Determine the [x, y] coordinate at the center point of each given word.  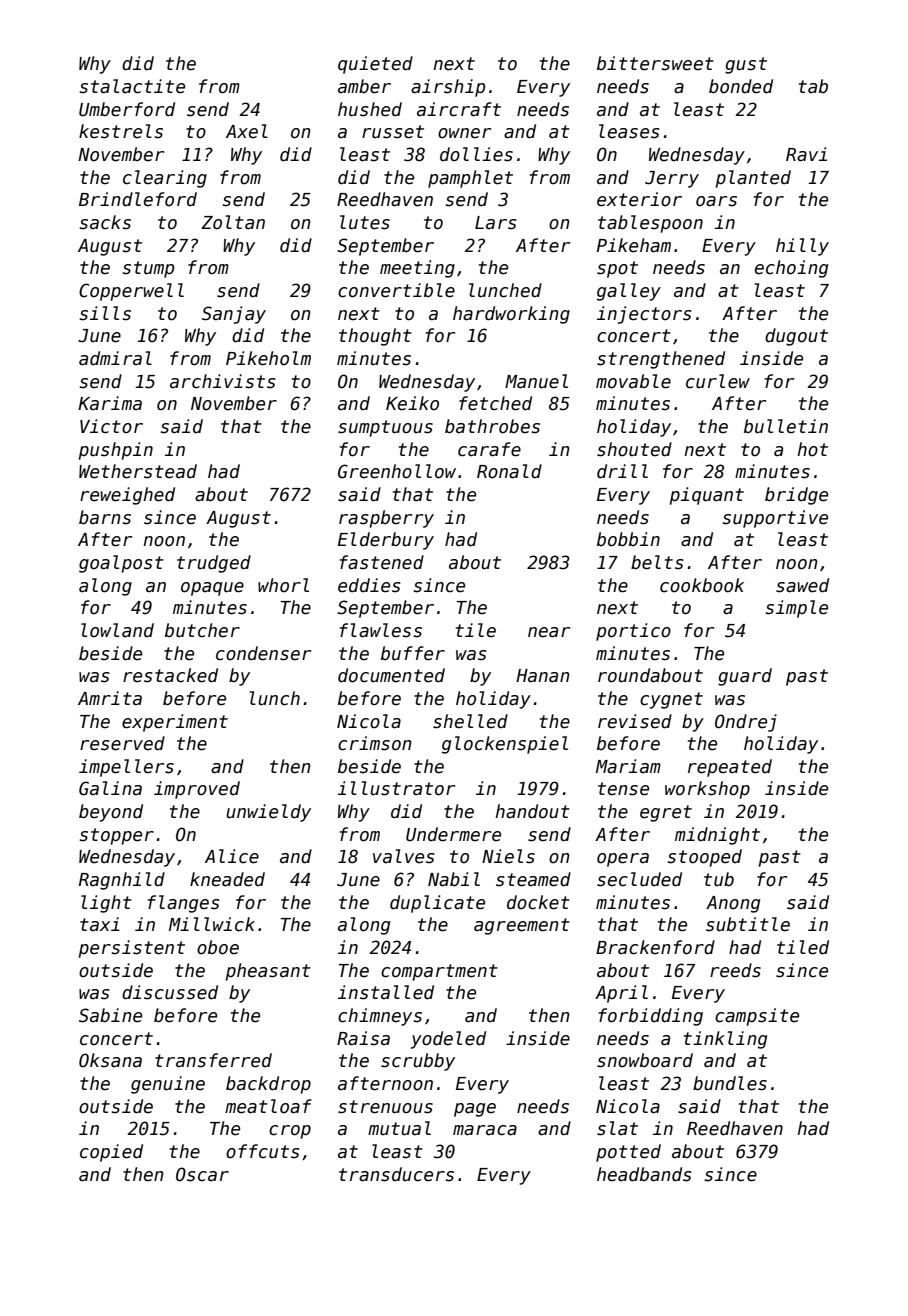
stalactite [132, 86]
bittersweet [655, 63]
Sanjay [234, 315]
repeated [730, 768]
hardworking [511, 315]
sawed [802, 585]
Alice [232, 856]
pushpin [116, 451]
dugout [796, 337]
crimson [375, 743]
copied [111, 1153]
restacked [170, 675]
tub [719, 879]
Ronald [509, 471]
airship [448, 88]
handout [532, 811]
